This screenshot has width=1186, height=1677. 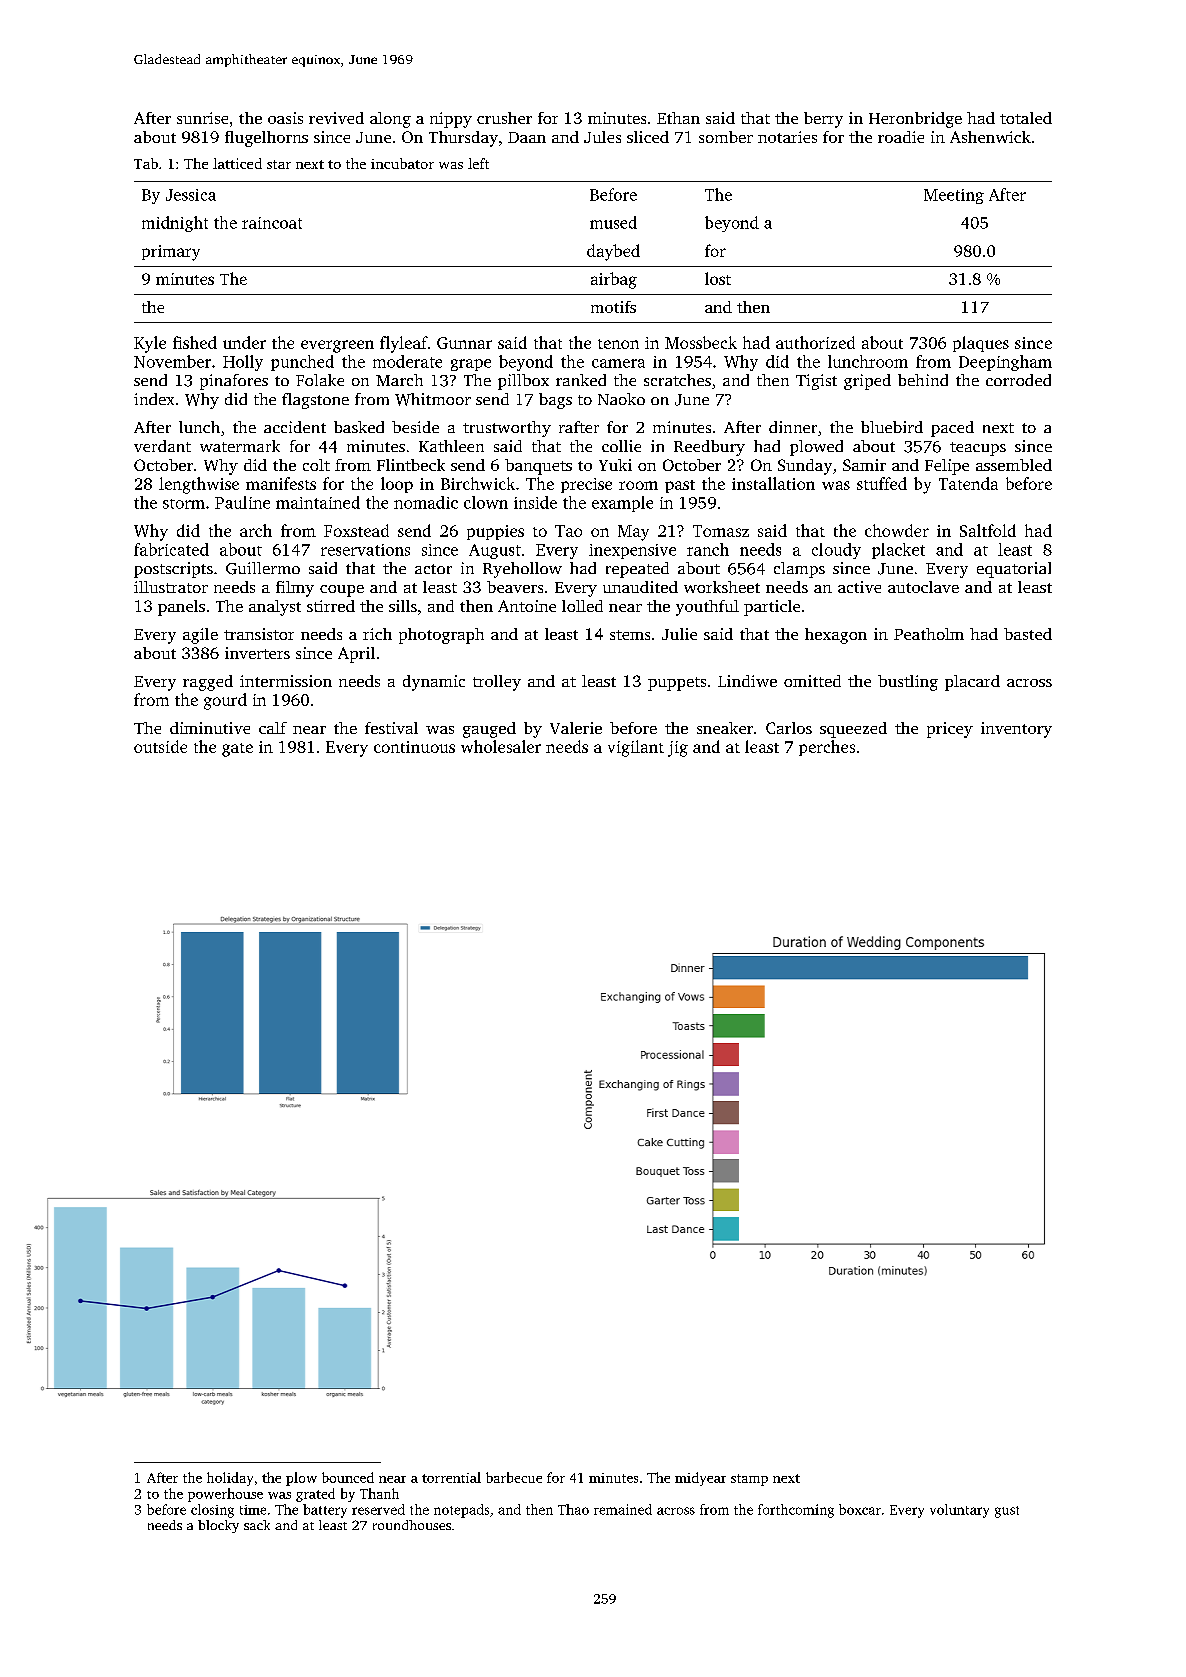 I want to click on barbecue, so click(x=514, y=1477).
